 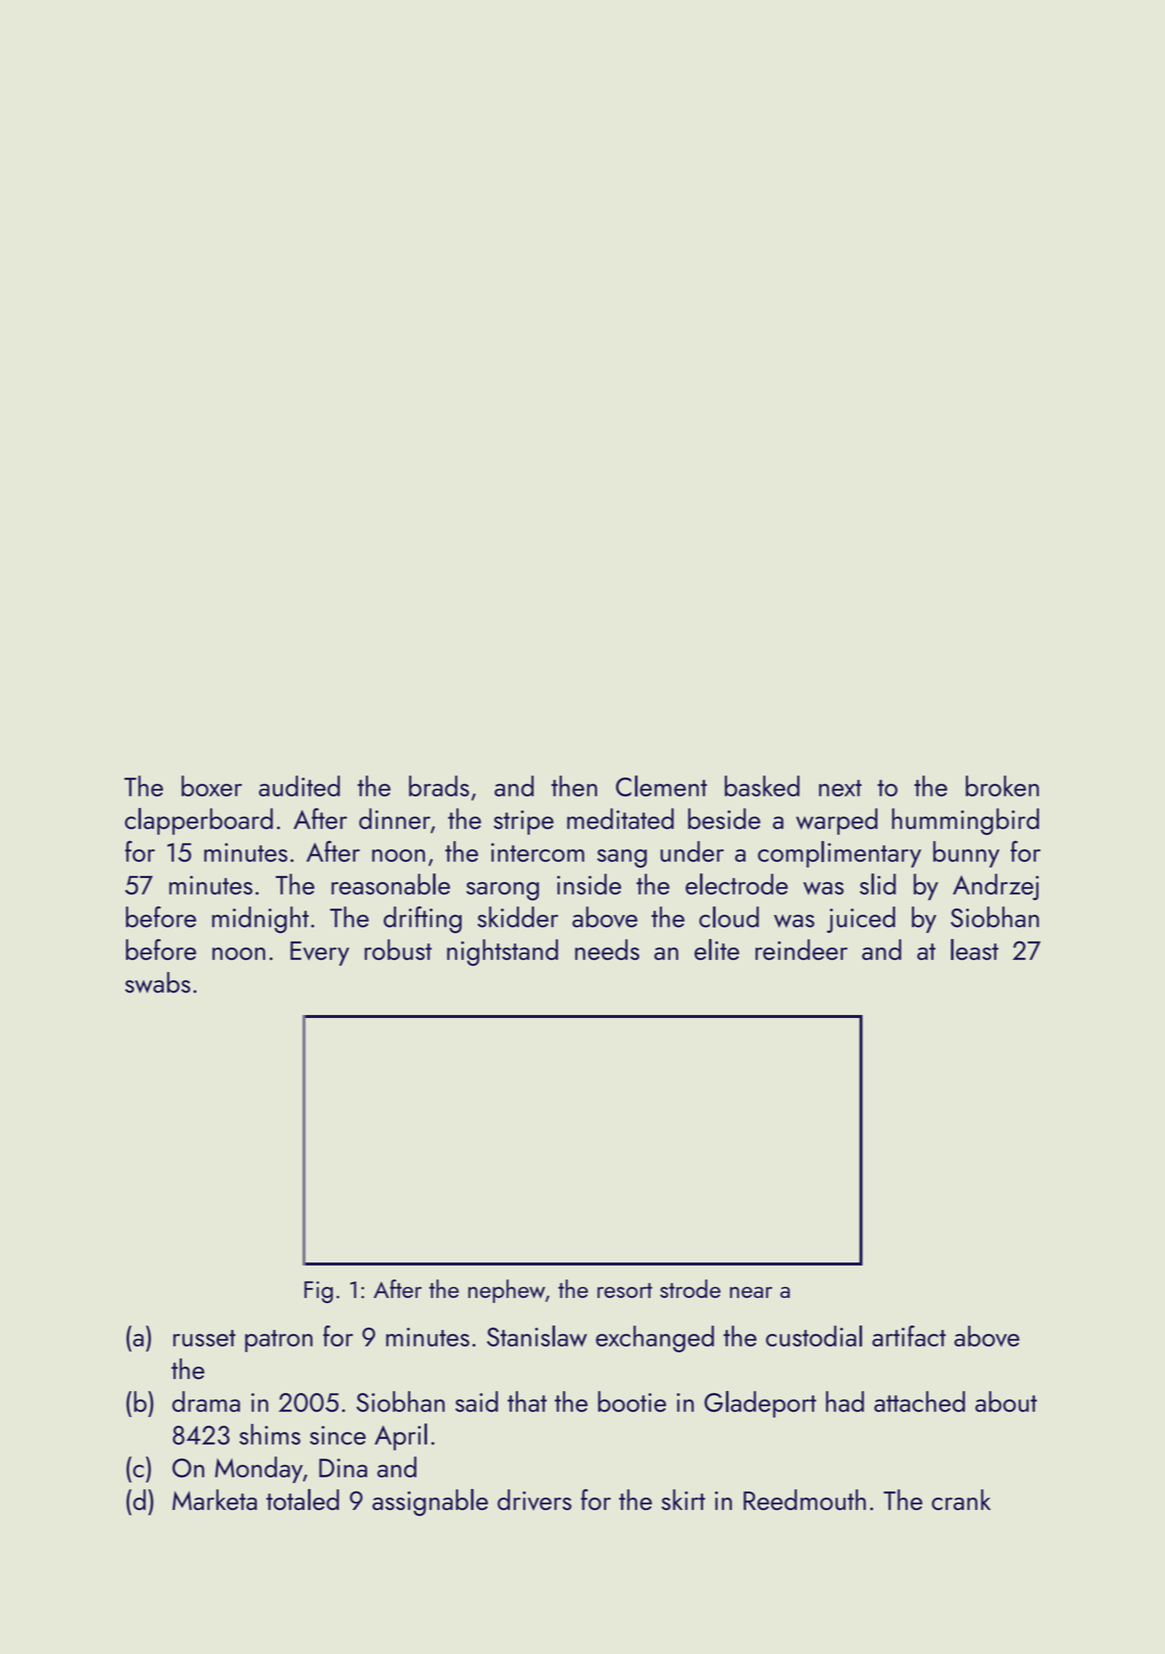 What do you see at coordinates (975, 949) in the image?
I see `least` at bounding box center [975, 949].
